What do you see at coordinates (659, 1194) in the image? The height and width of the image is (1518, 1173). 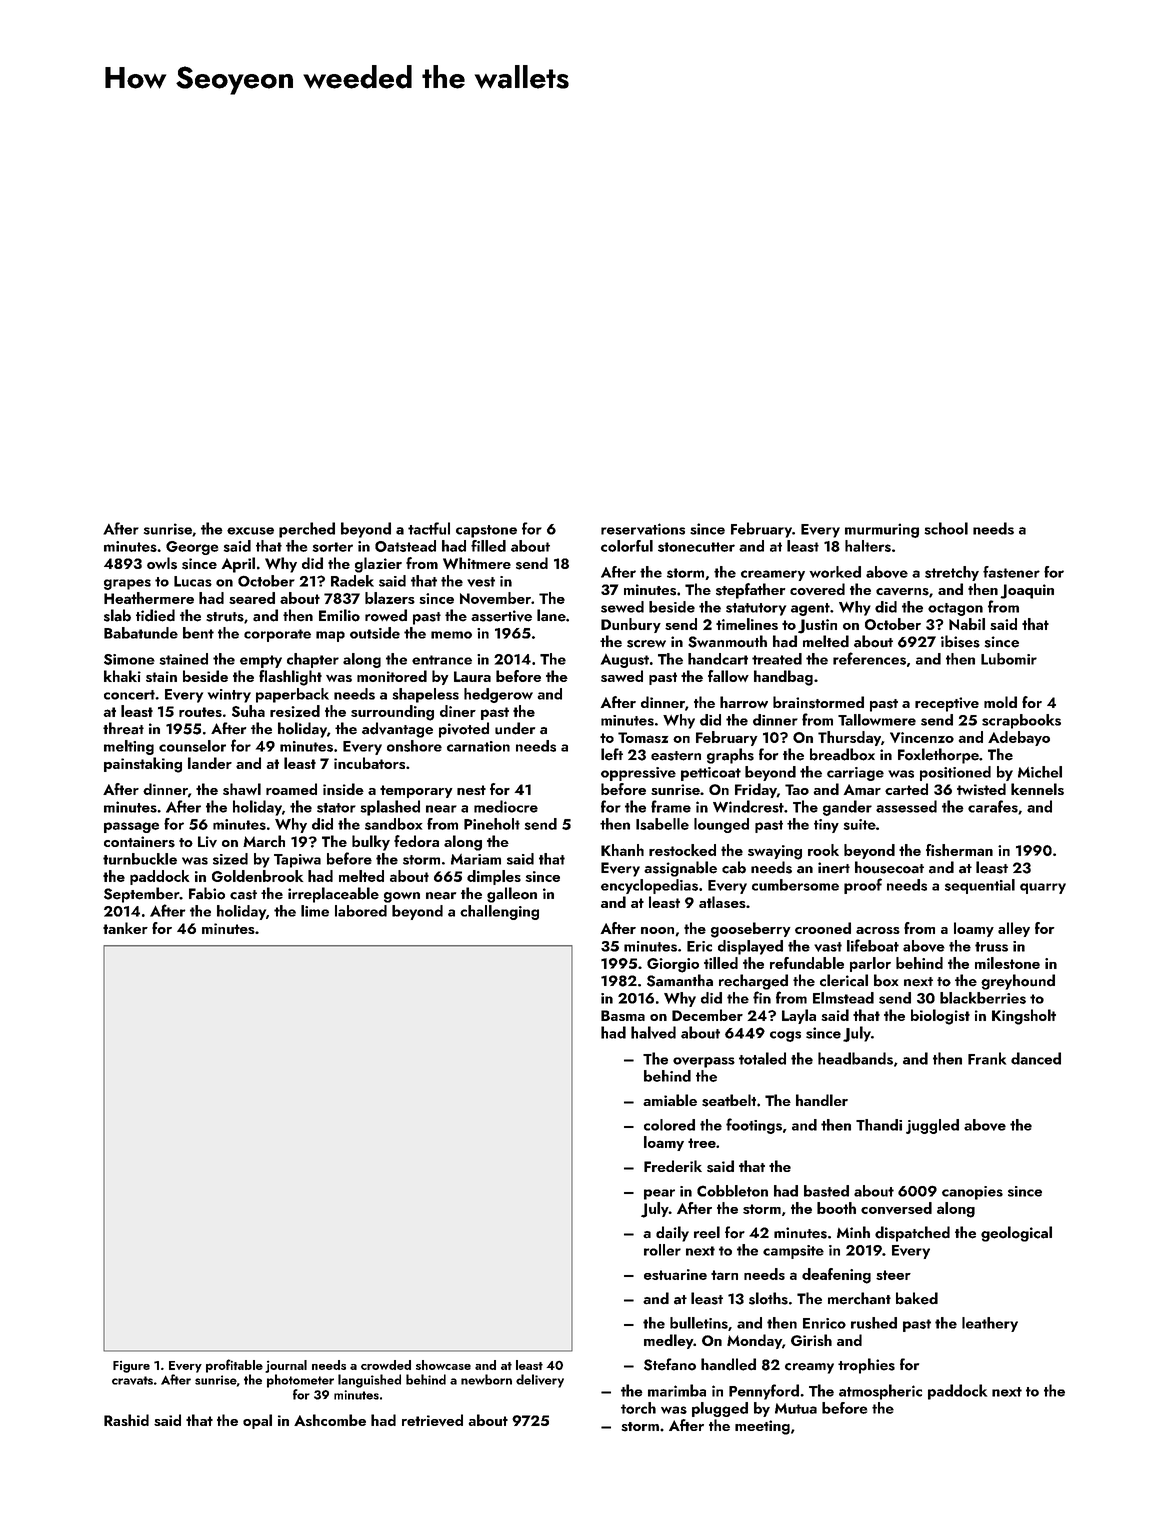 I see `pear` at bounding box center [659, 1194].
